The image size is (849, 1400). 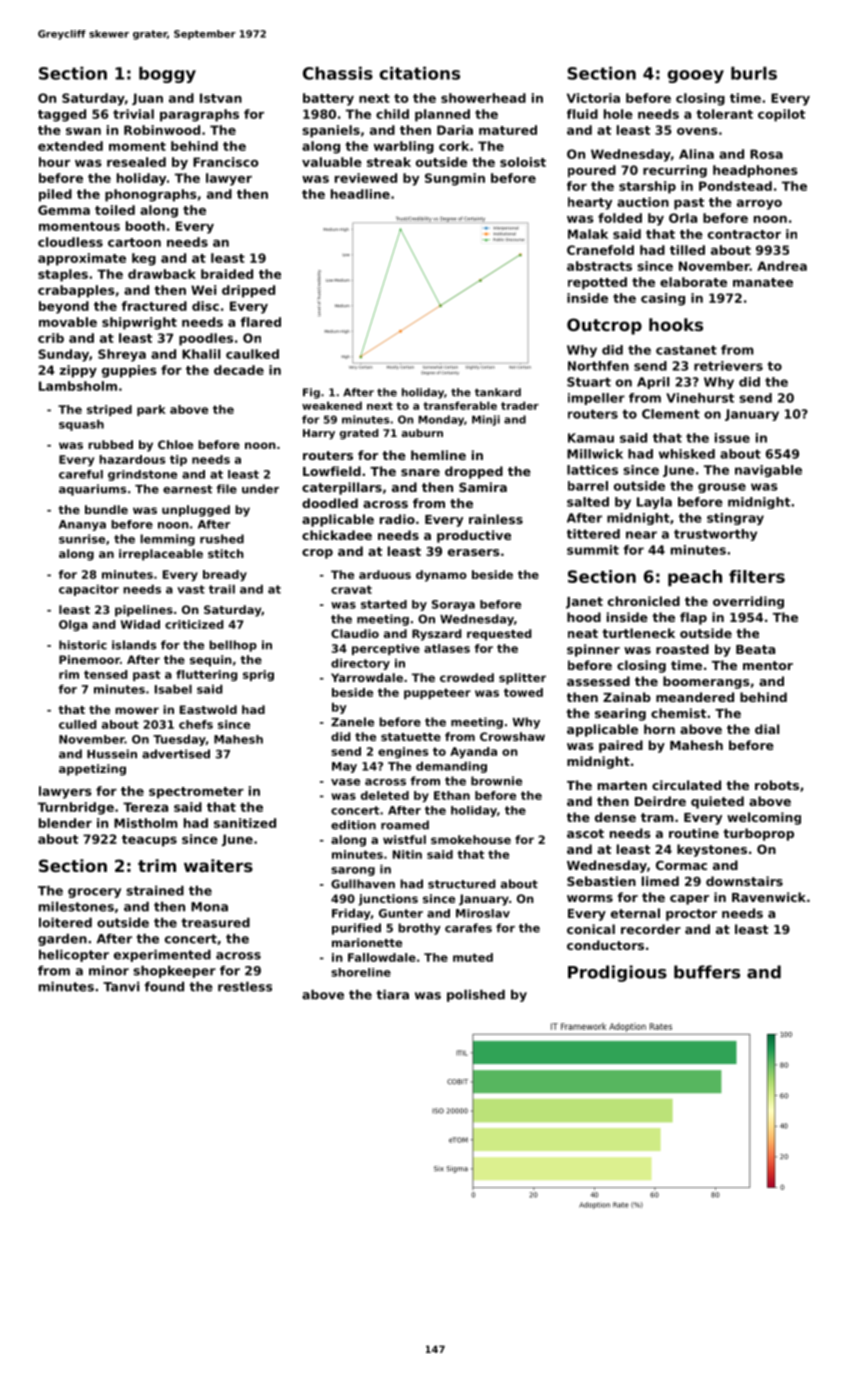 What do you see at coordinates (121, 986) in the page?
I see `Tanvi` at bounding box center [121, 986].
